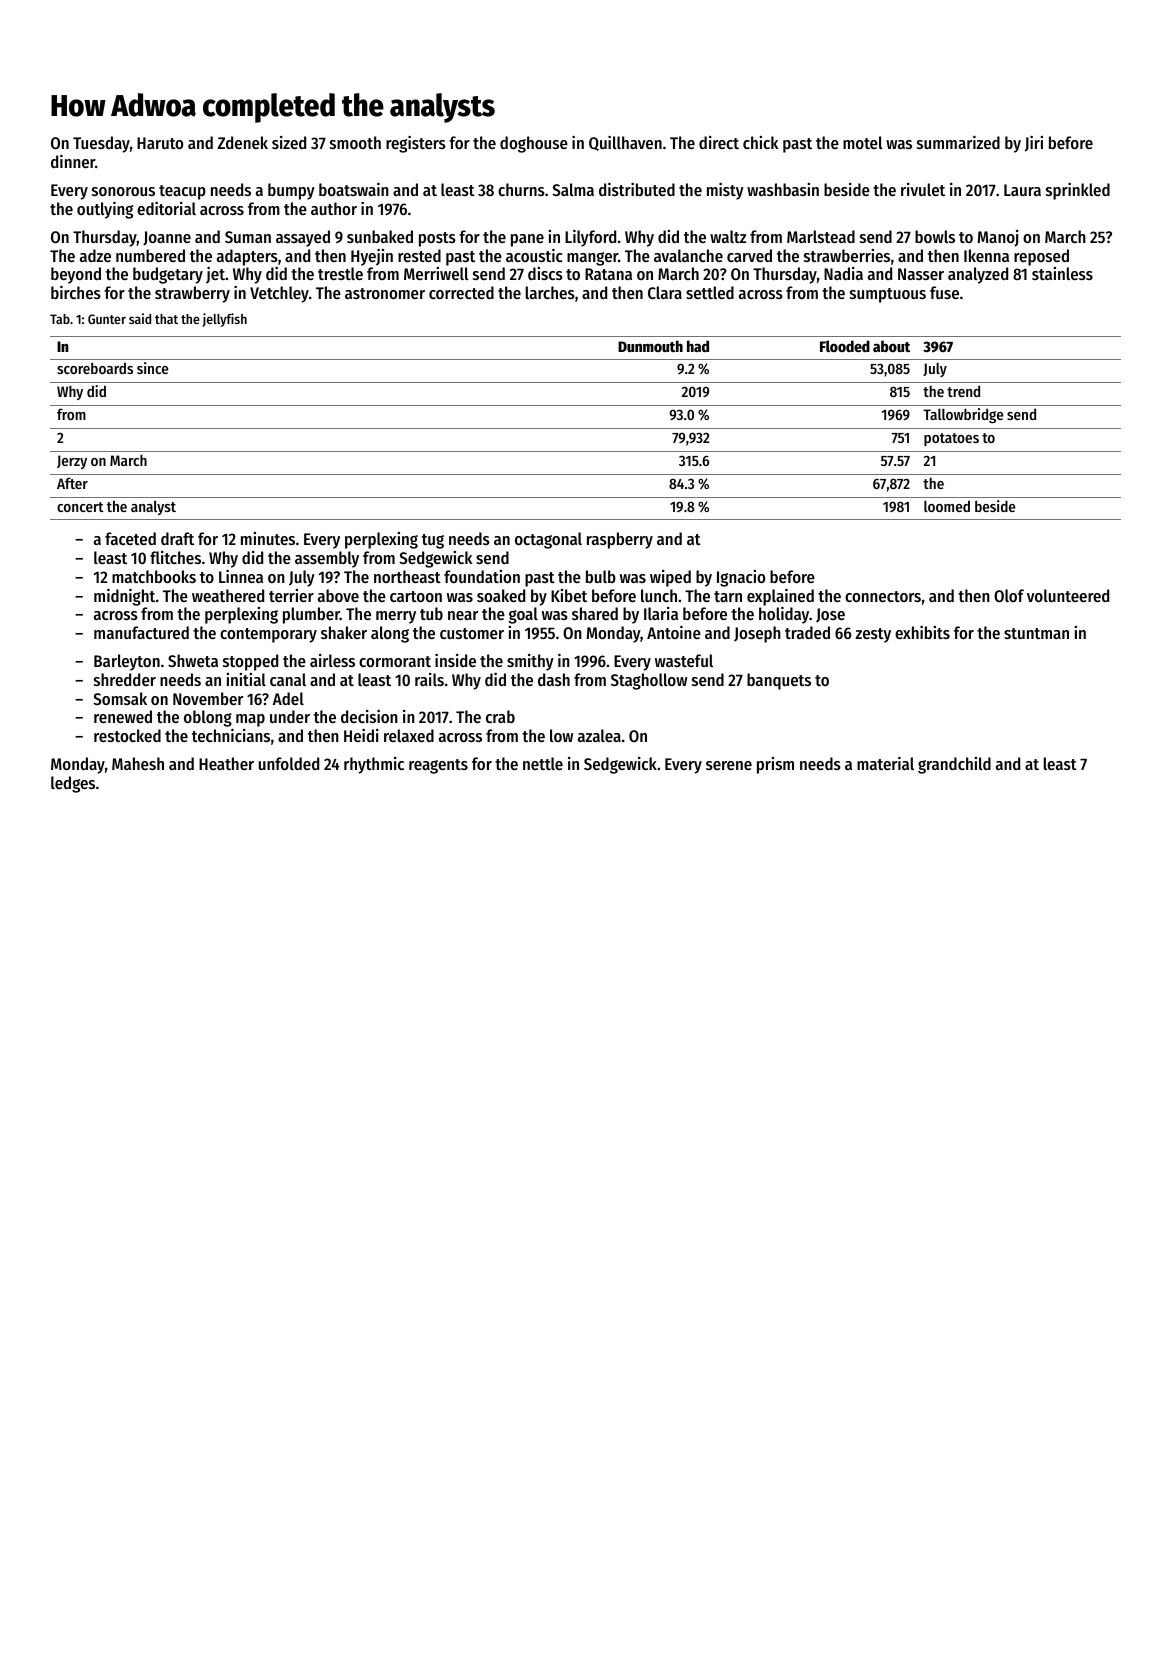 The height and width of the screenshot is (1656, 1171). Describe the element at coordinates (168, 275) in the screenshot. I see `budgetary` at that location.
